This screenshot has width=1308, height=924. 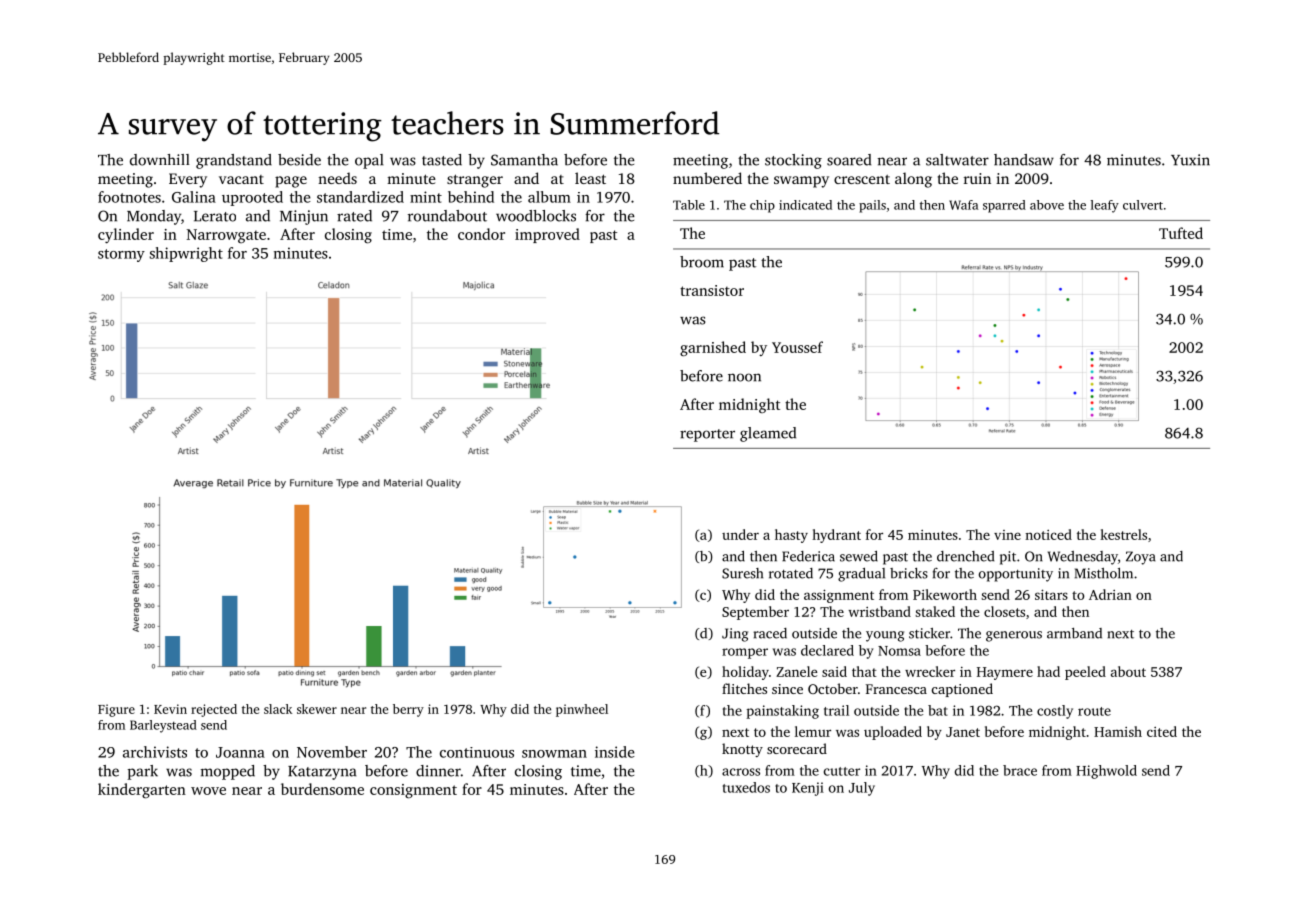 I want to click on Kevin, so click(x=170, y=709).
